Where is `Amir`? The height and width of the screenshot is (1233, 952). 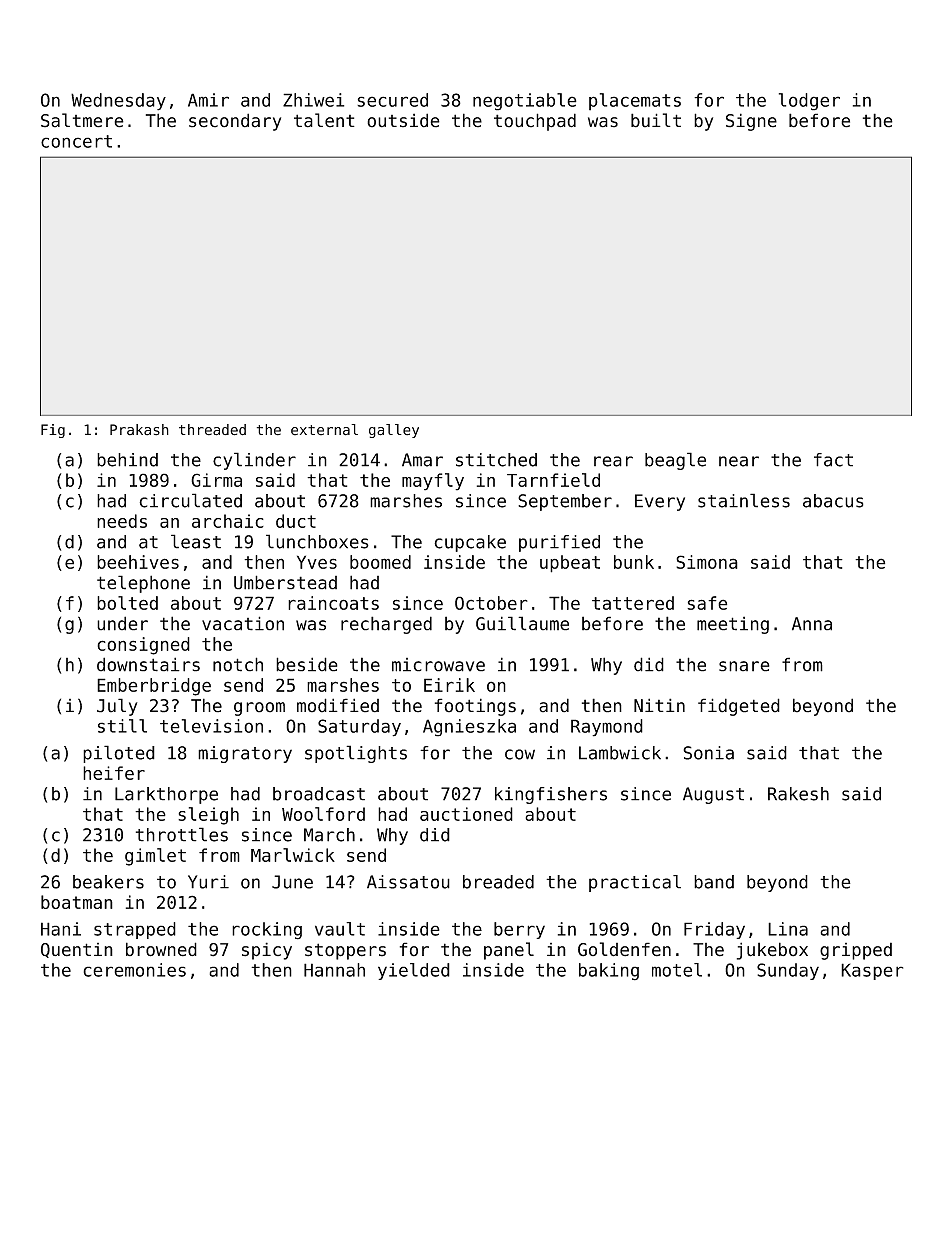
Amir is located at coordinates (208, 100).
